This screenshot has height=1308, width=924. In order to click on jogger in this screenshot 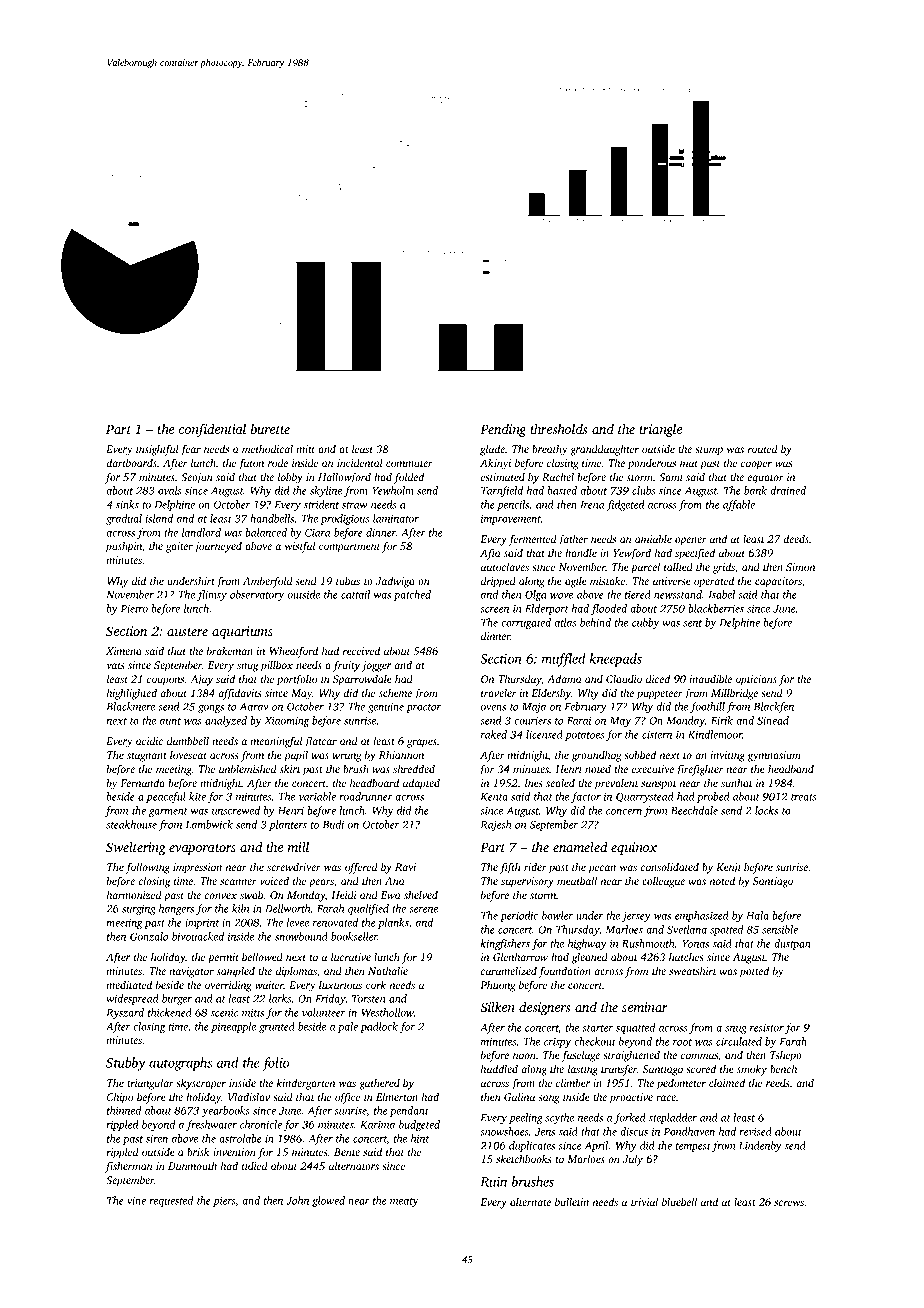, I will do `click(376, 666)`.
